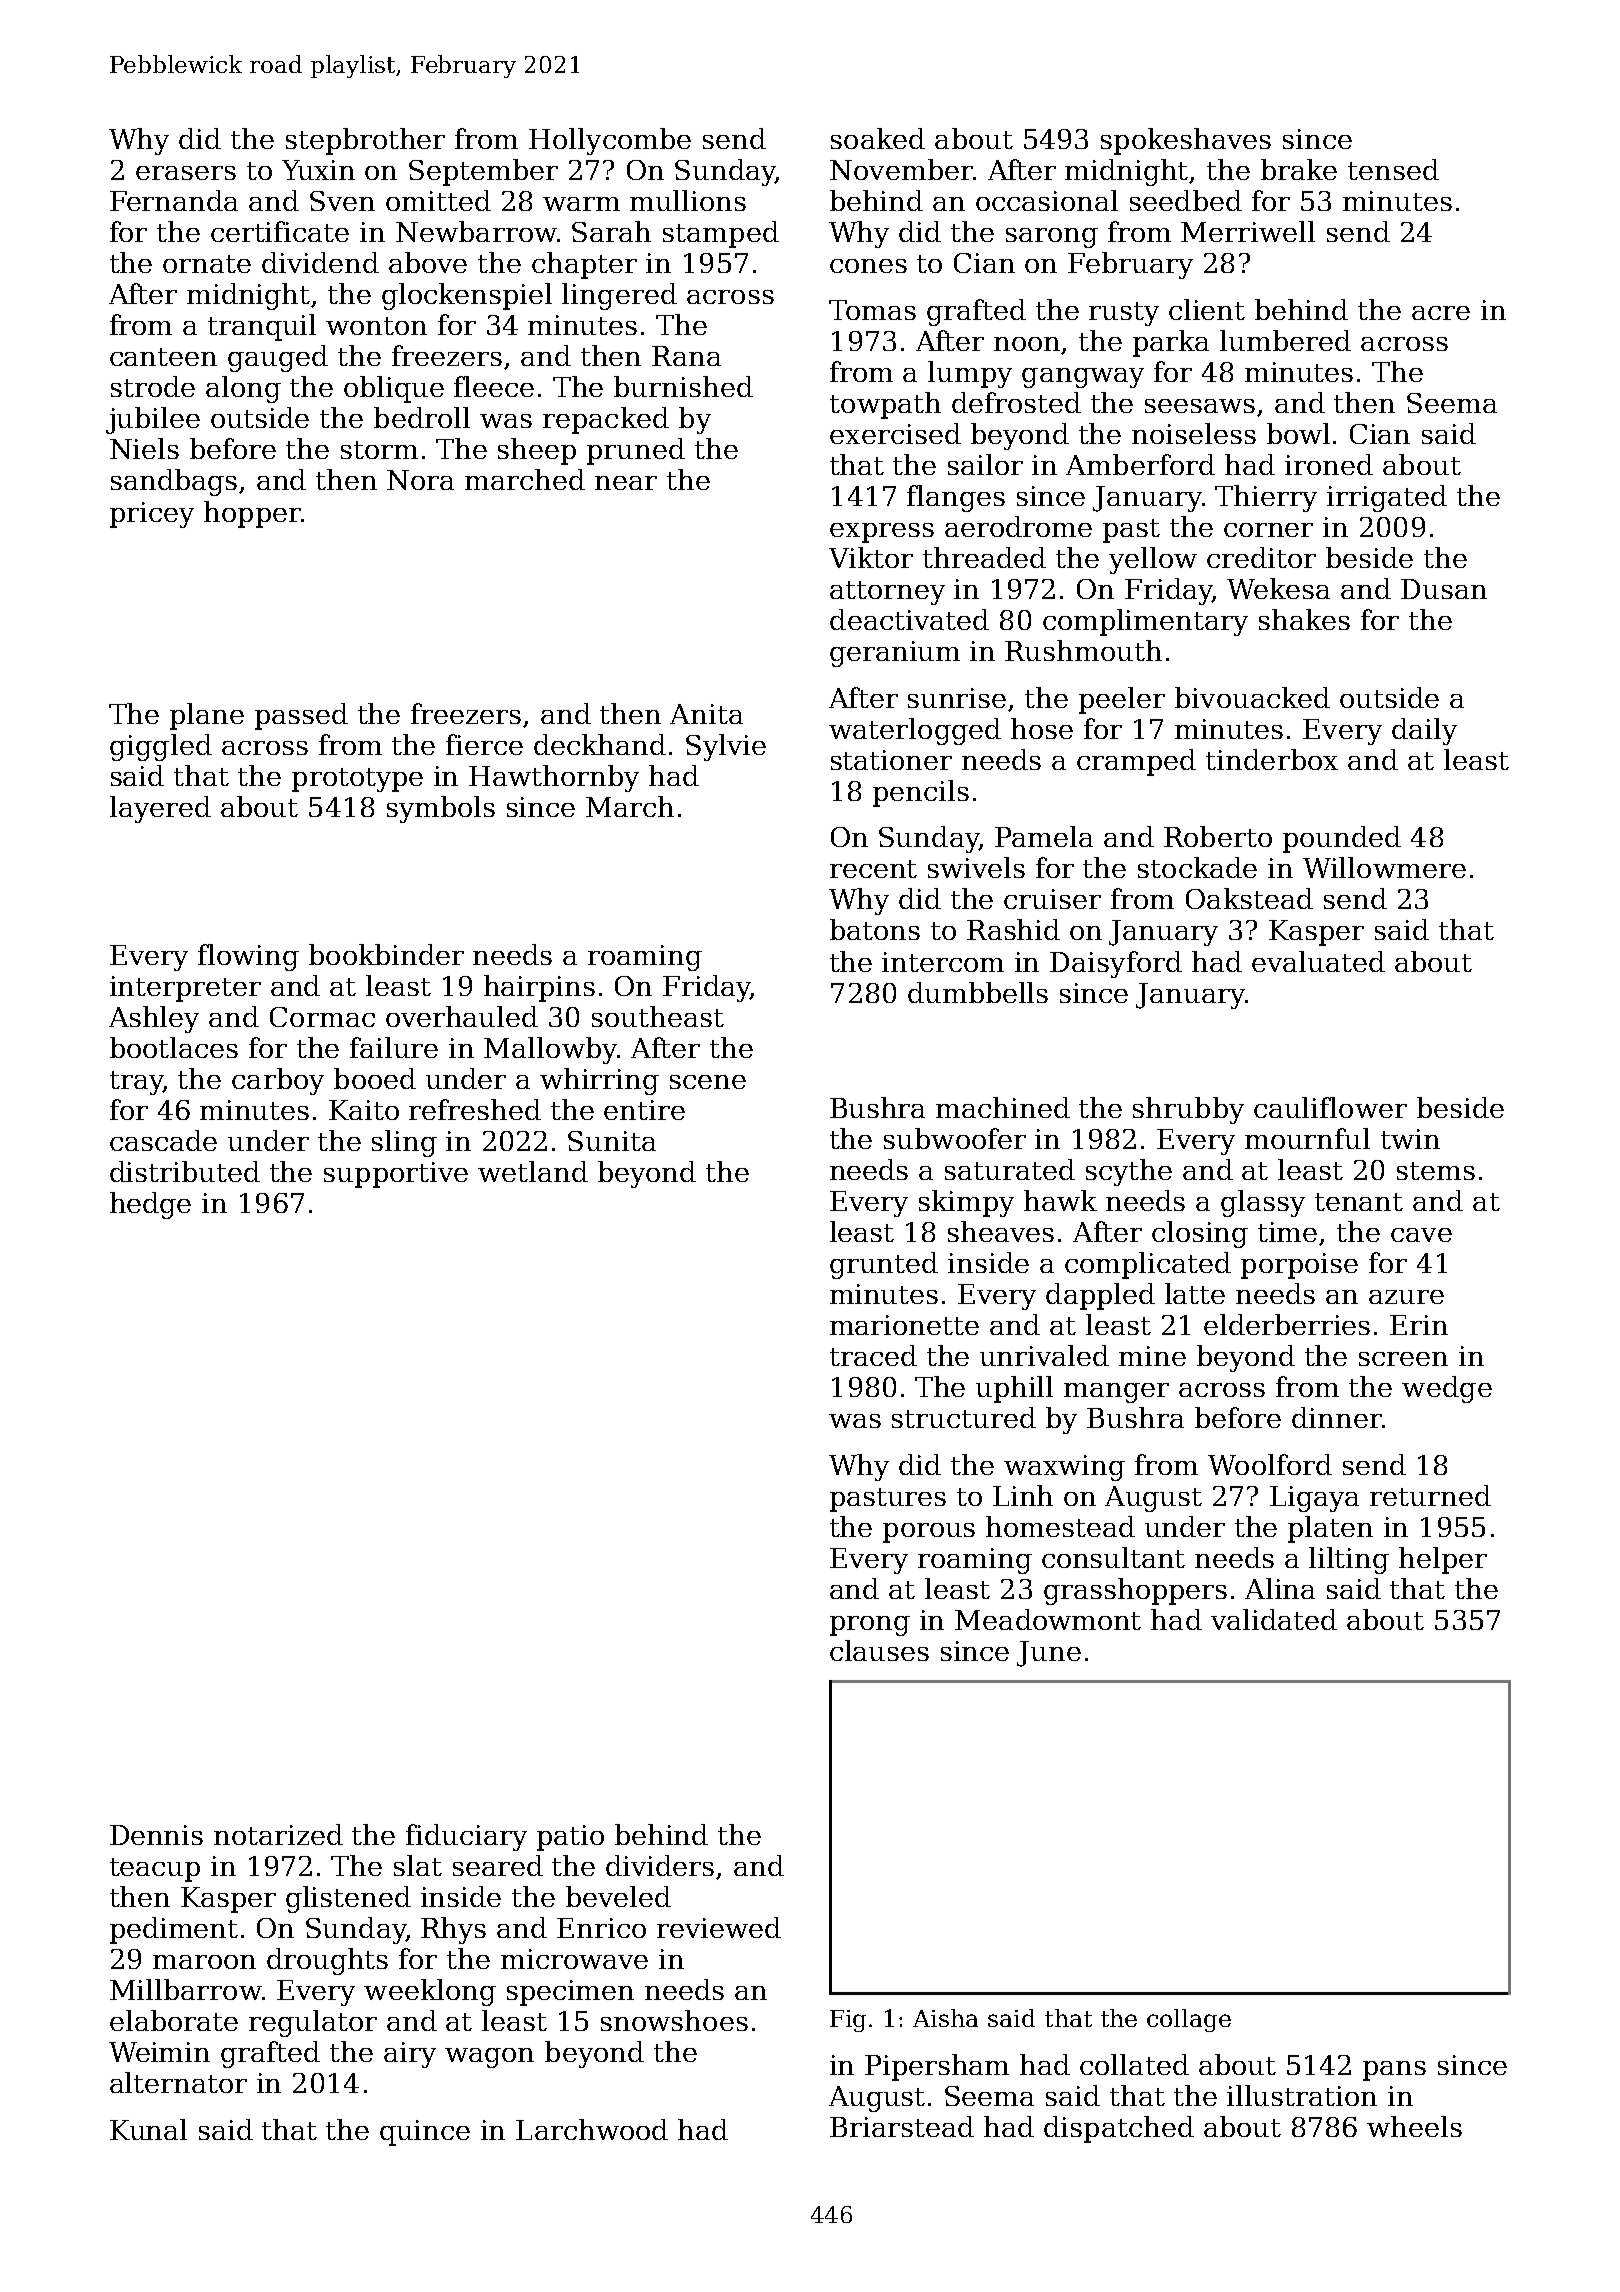  Describe the element at coordinates (1119, 2129) in the screenshot. I see `dispatched` at that location.
